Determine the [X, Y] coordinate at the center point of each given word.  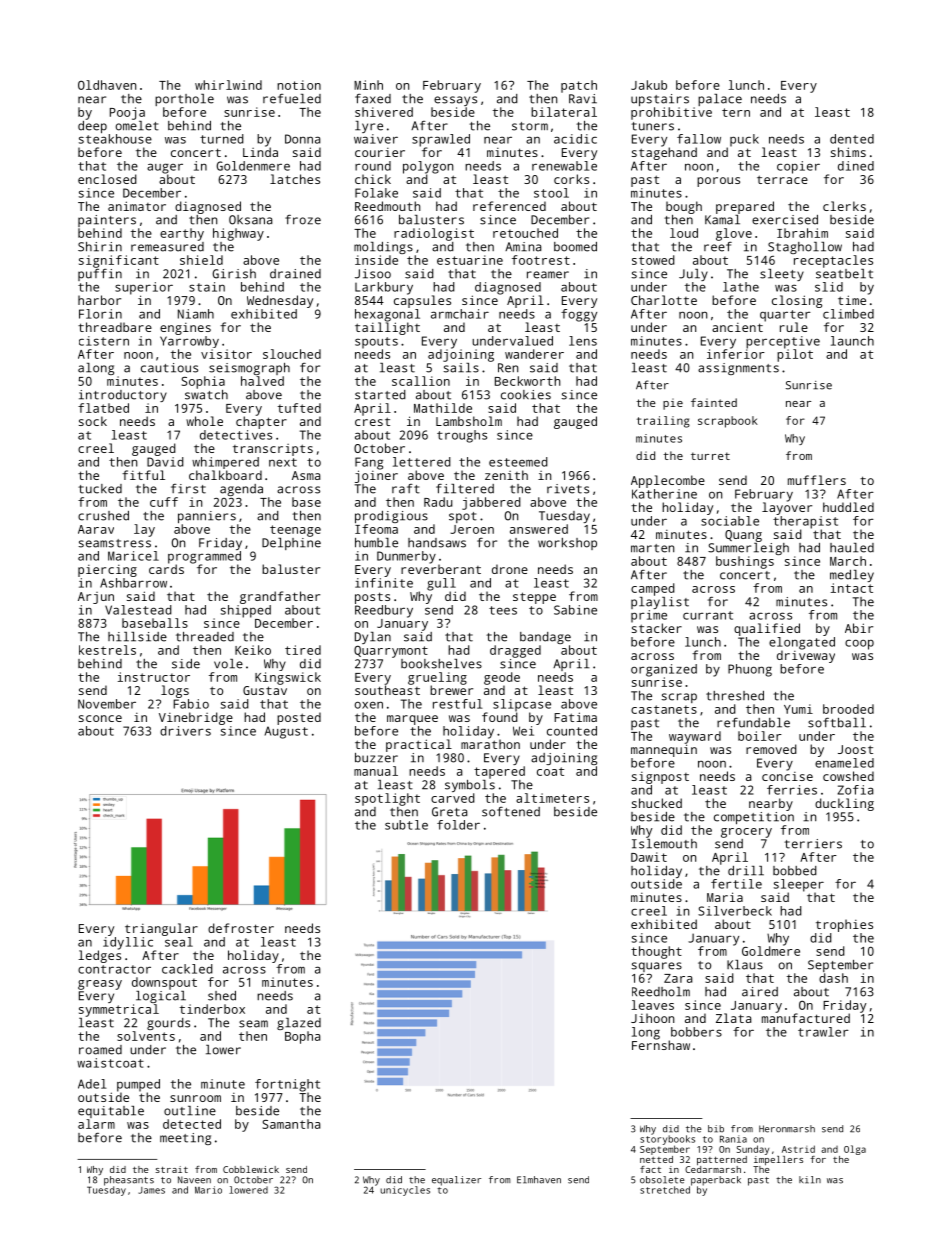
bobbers [696, 1032]
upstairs [660, 100]
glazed [299, 1024]
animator [137, 206]
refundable [753, 723]
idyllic [128, 943]
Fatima [575, 717]
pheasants [129, 1181]
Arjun [96, 598]
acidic [575, 139]
